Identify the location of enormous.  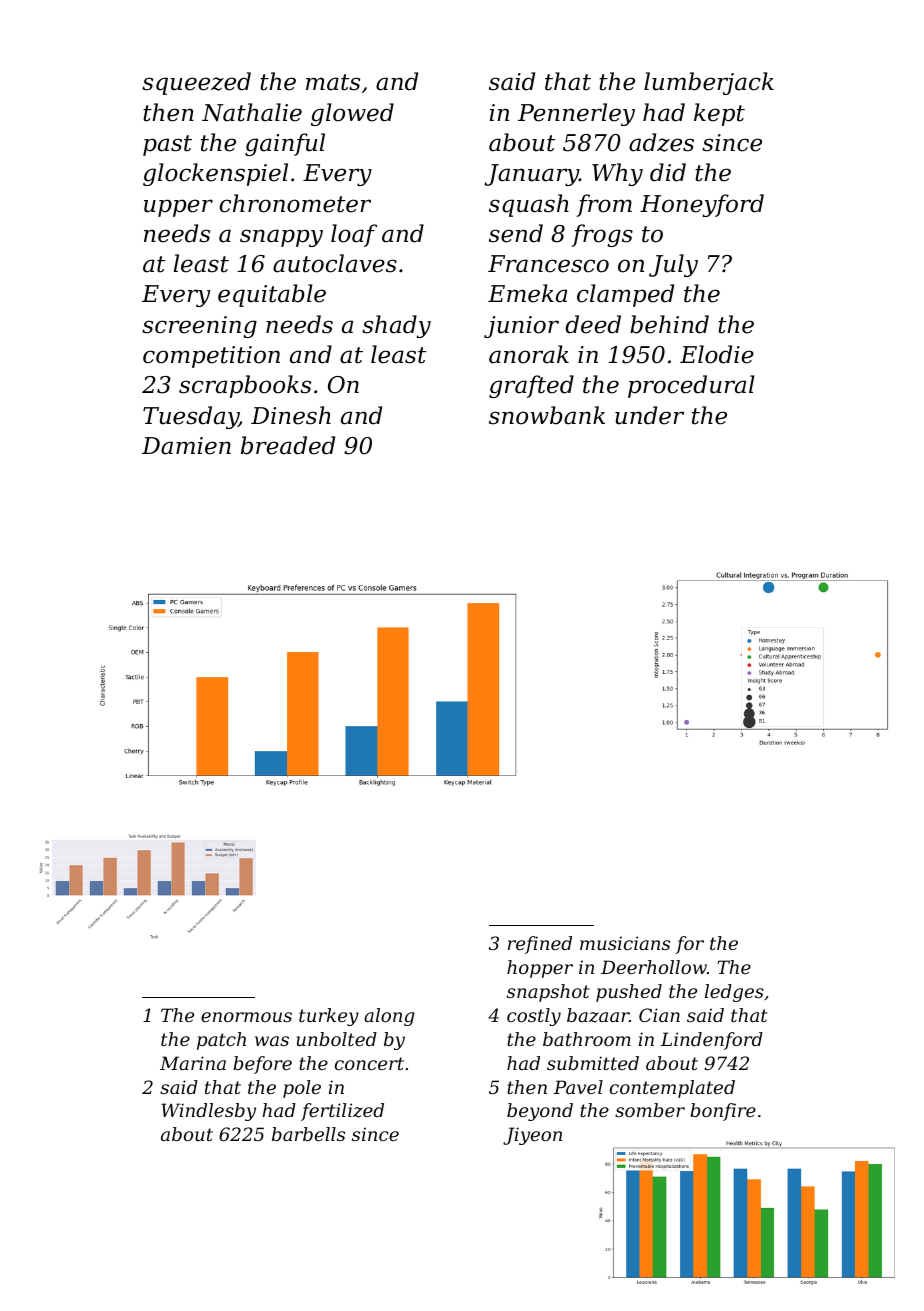
(246, 1017).
